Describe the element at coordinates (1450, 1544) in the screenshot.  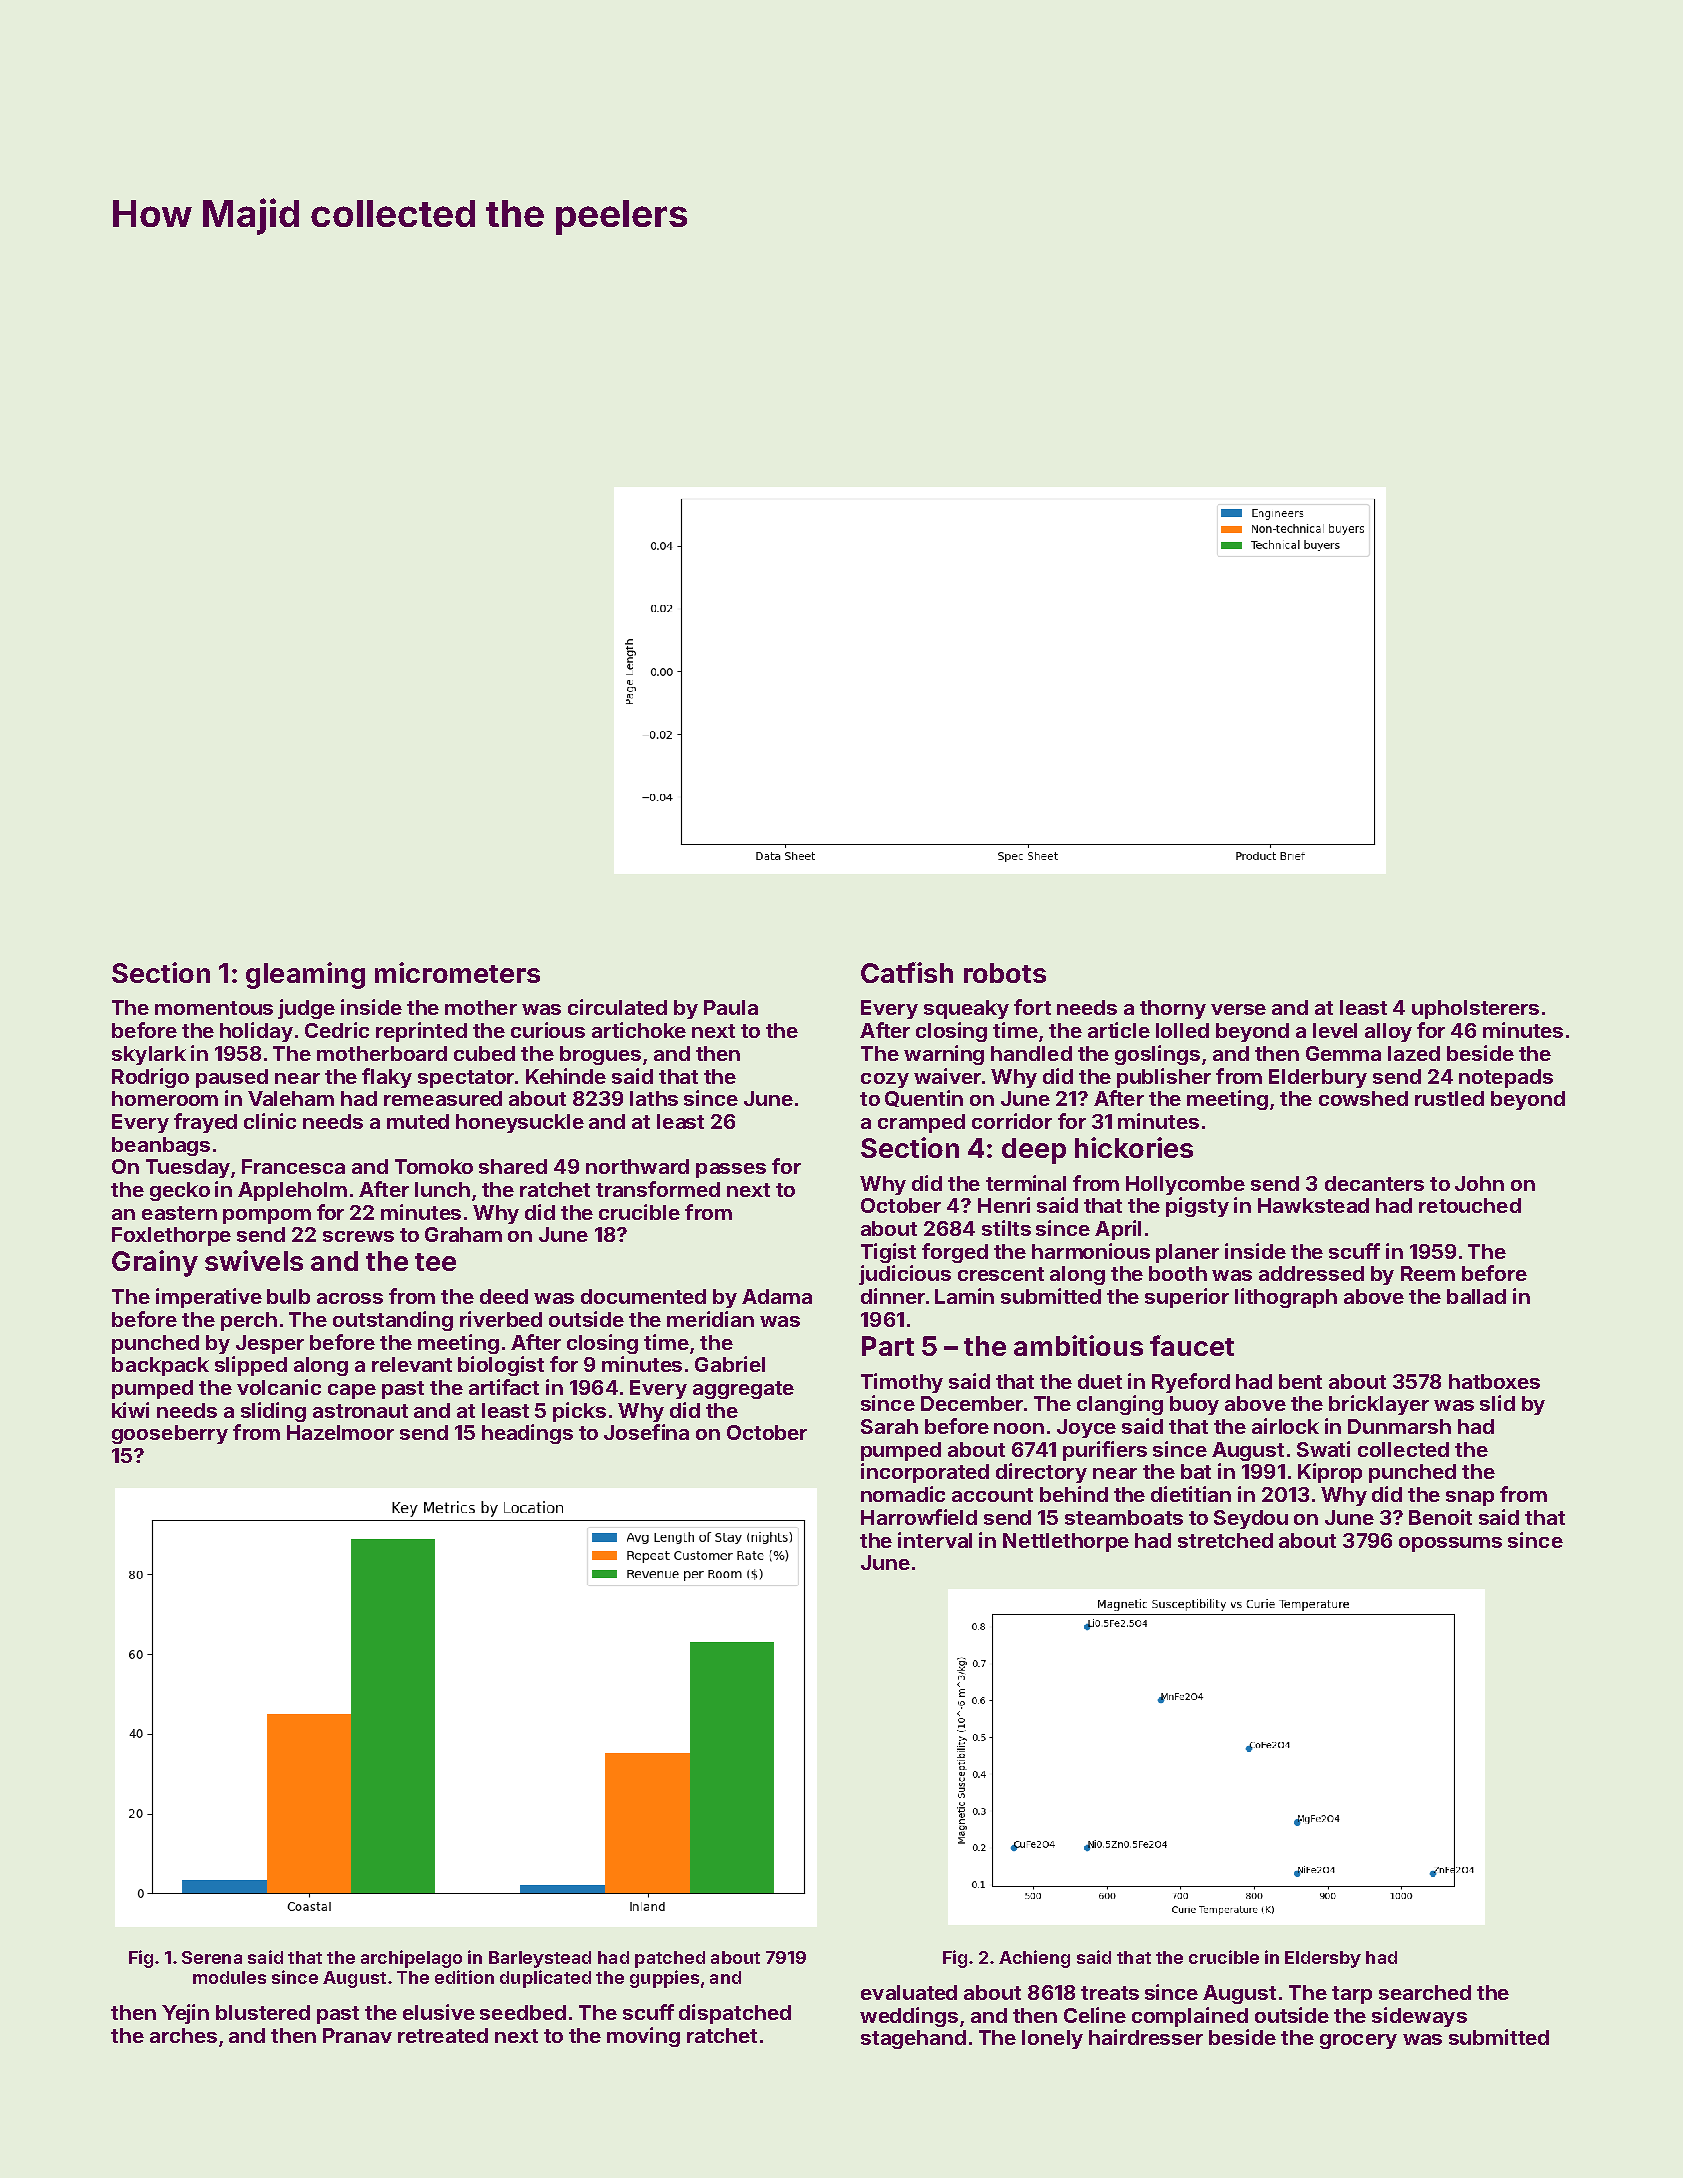
I see `opossums` at that location.
